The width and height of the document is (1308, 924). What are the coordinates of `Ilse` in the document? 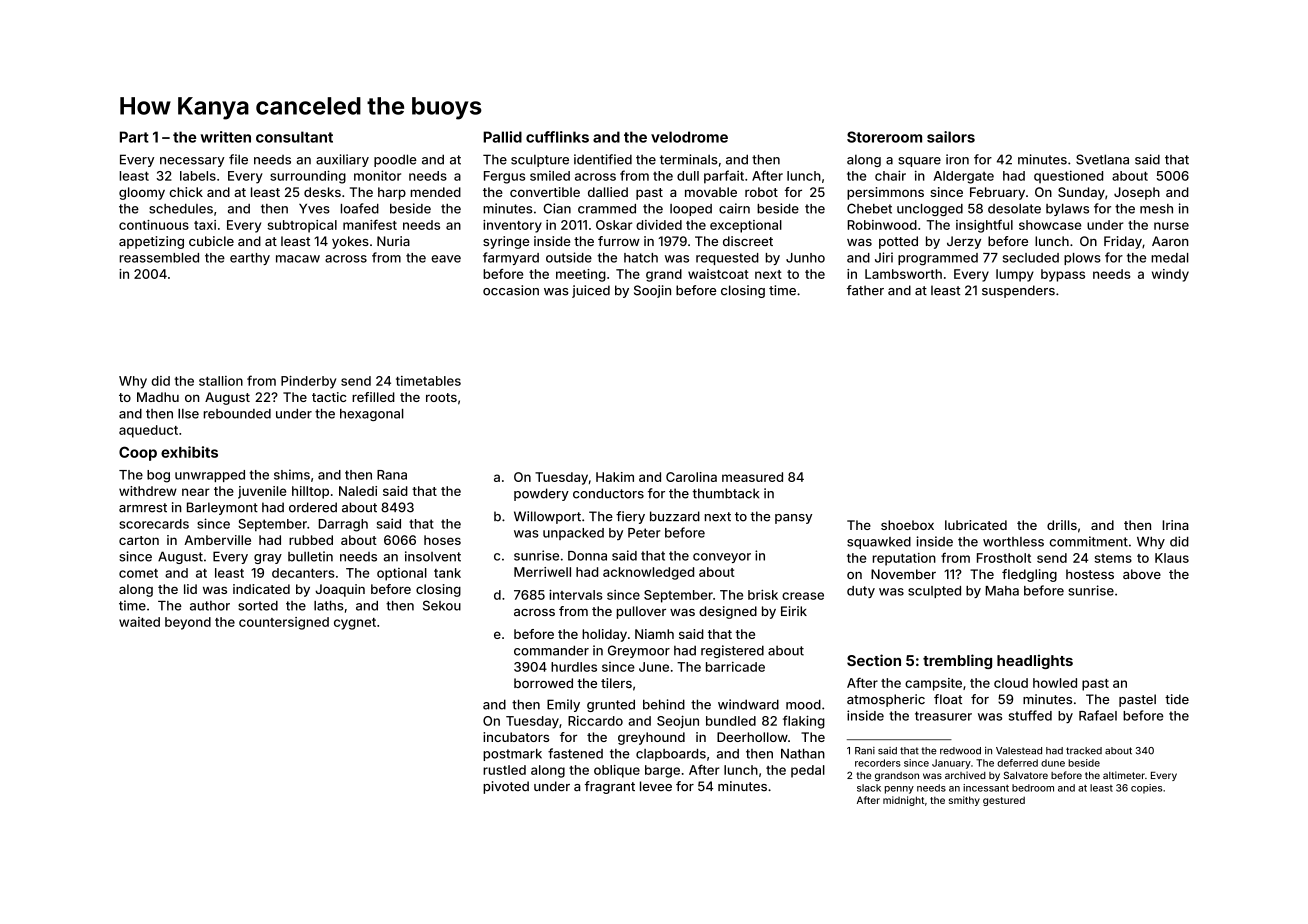 It's located at (188, 414).
